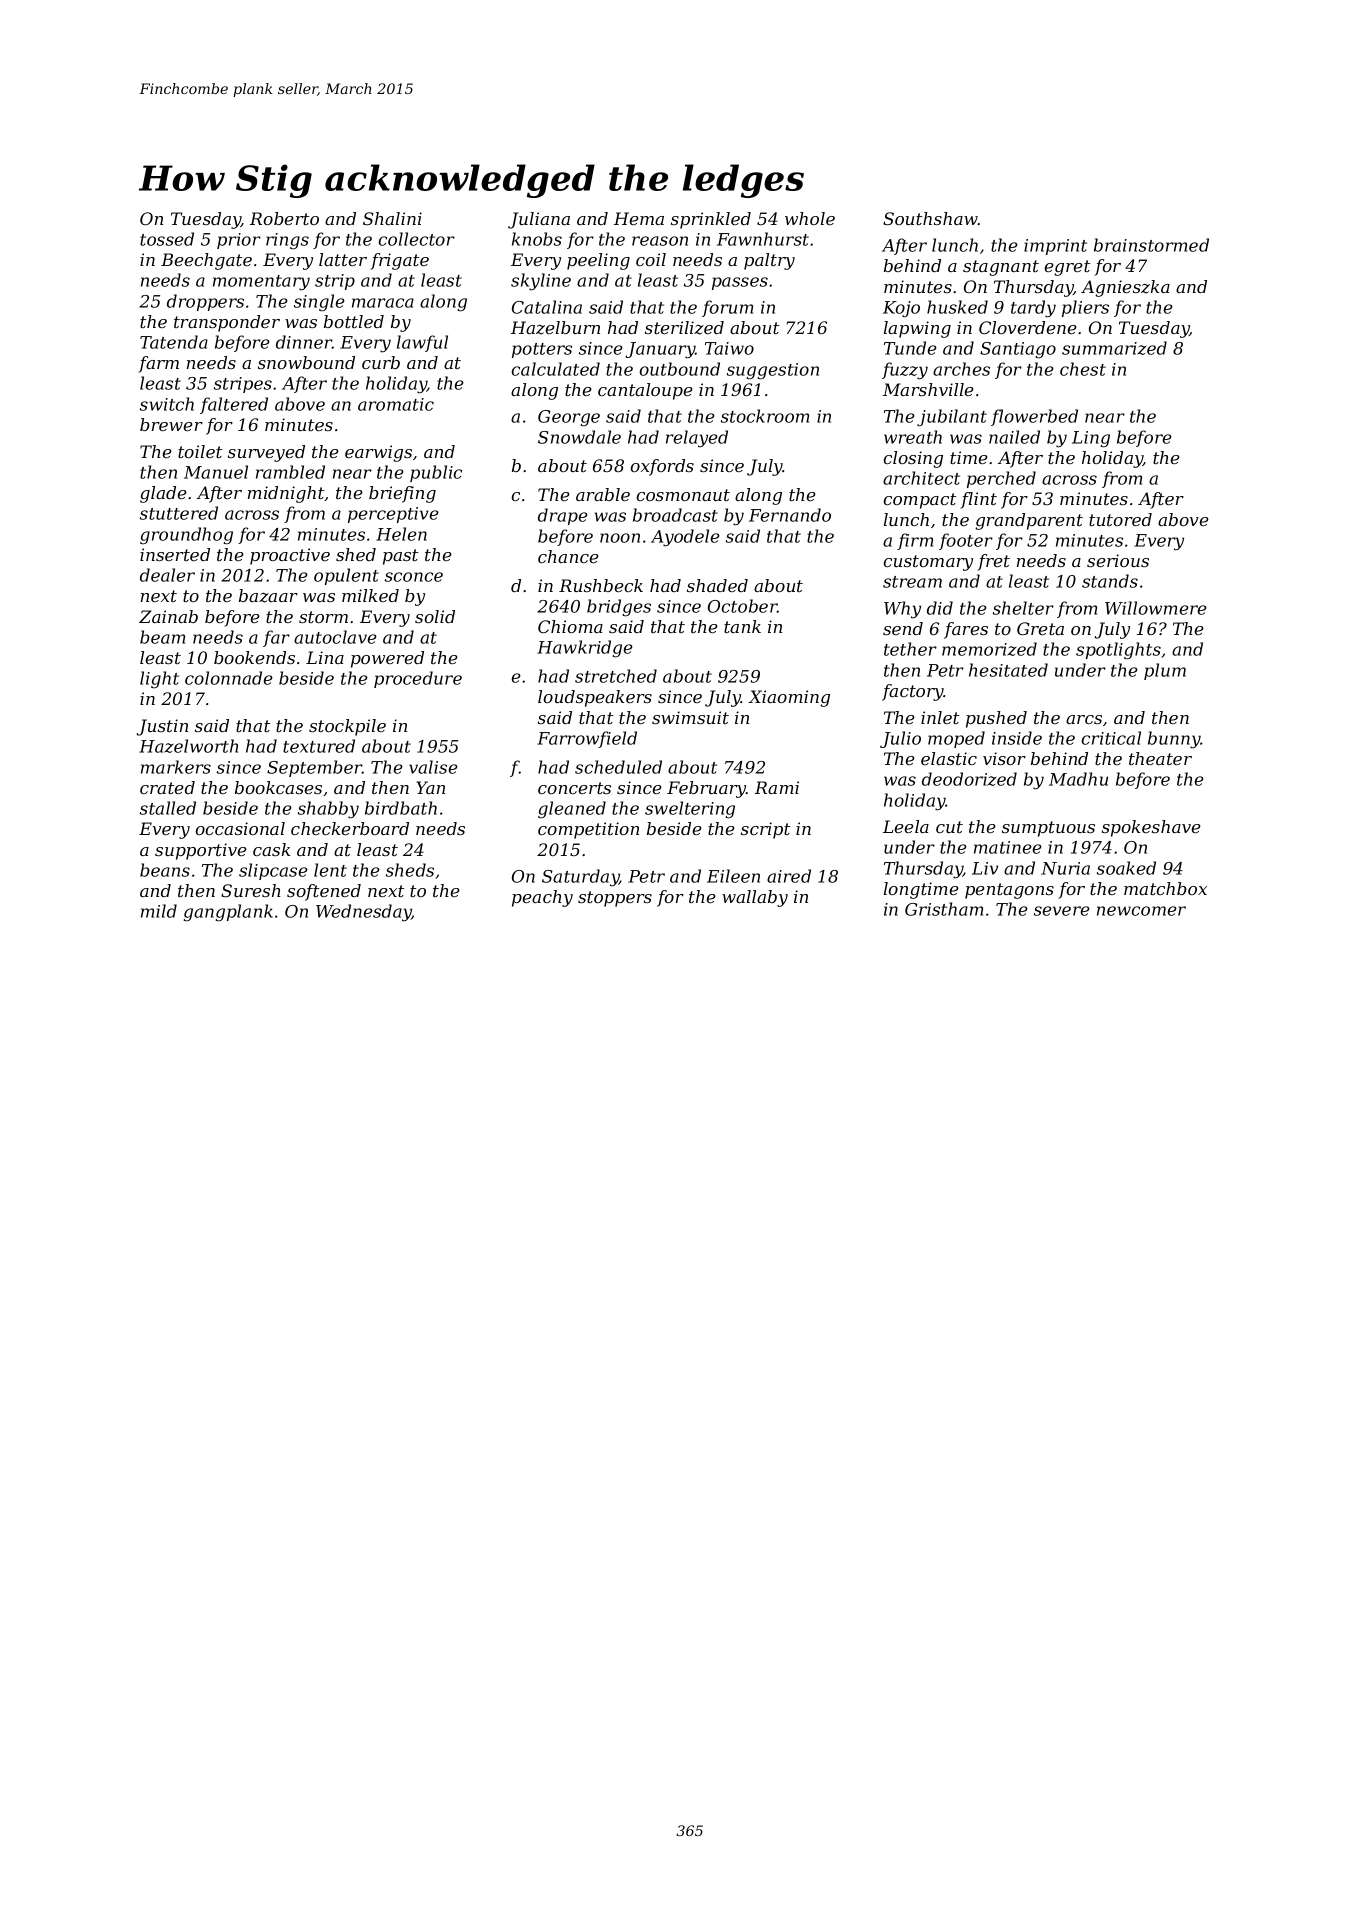 Image resolution: width=1353 pixels, height=1913 pixels. What do you see at coordinates (675, 515) in the screenshot?
I see `broadcast` at bounding box center [675, 515].
